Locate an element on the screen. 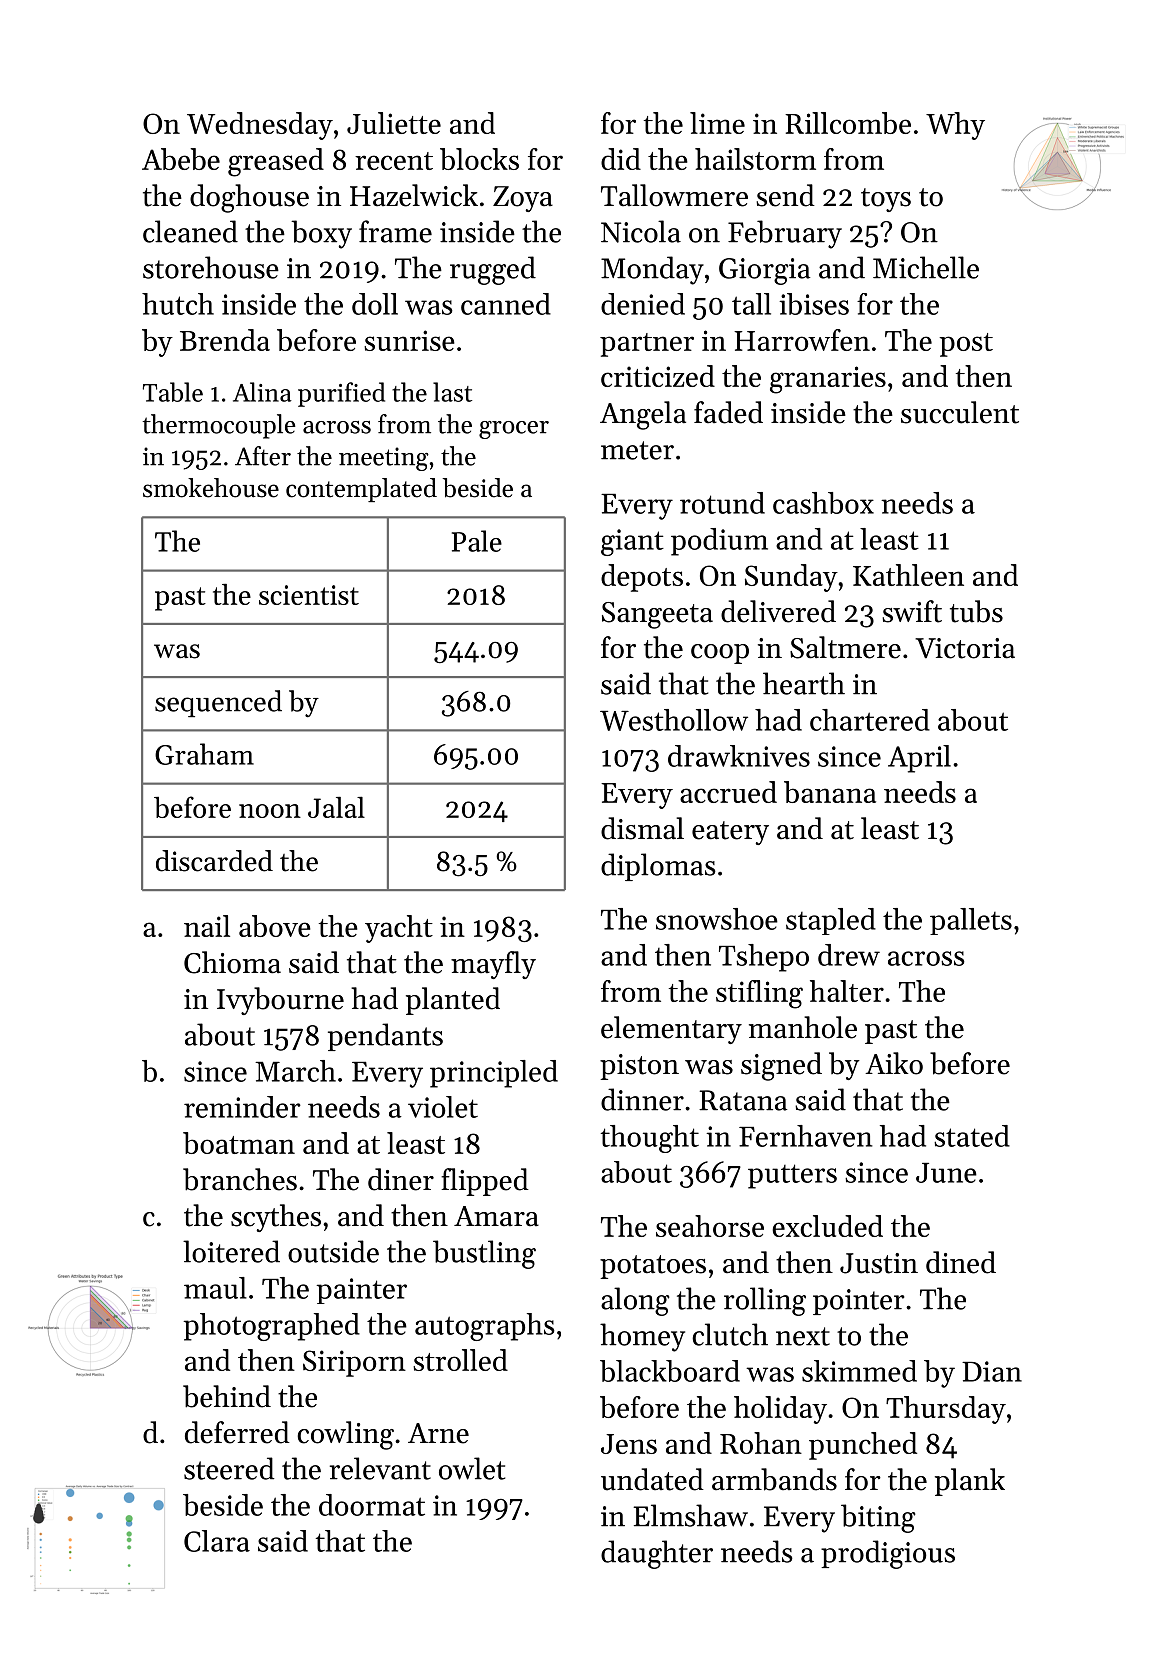 The width and height of the screenshot is (1165, 1654). Juliette is located at coordinates (394, 123).
